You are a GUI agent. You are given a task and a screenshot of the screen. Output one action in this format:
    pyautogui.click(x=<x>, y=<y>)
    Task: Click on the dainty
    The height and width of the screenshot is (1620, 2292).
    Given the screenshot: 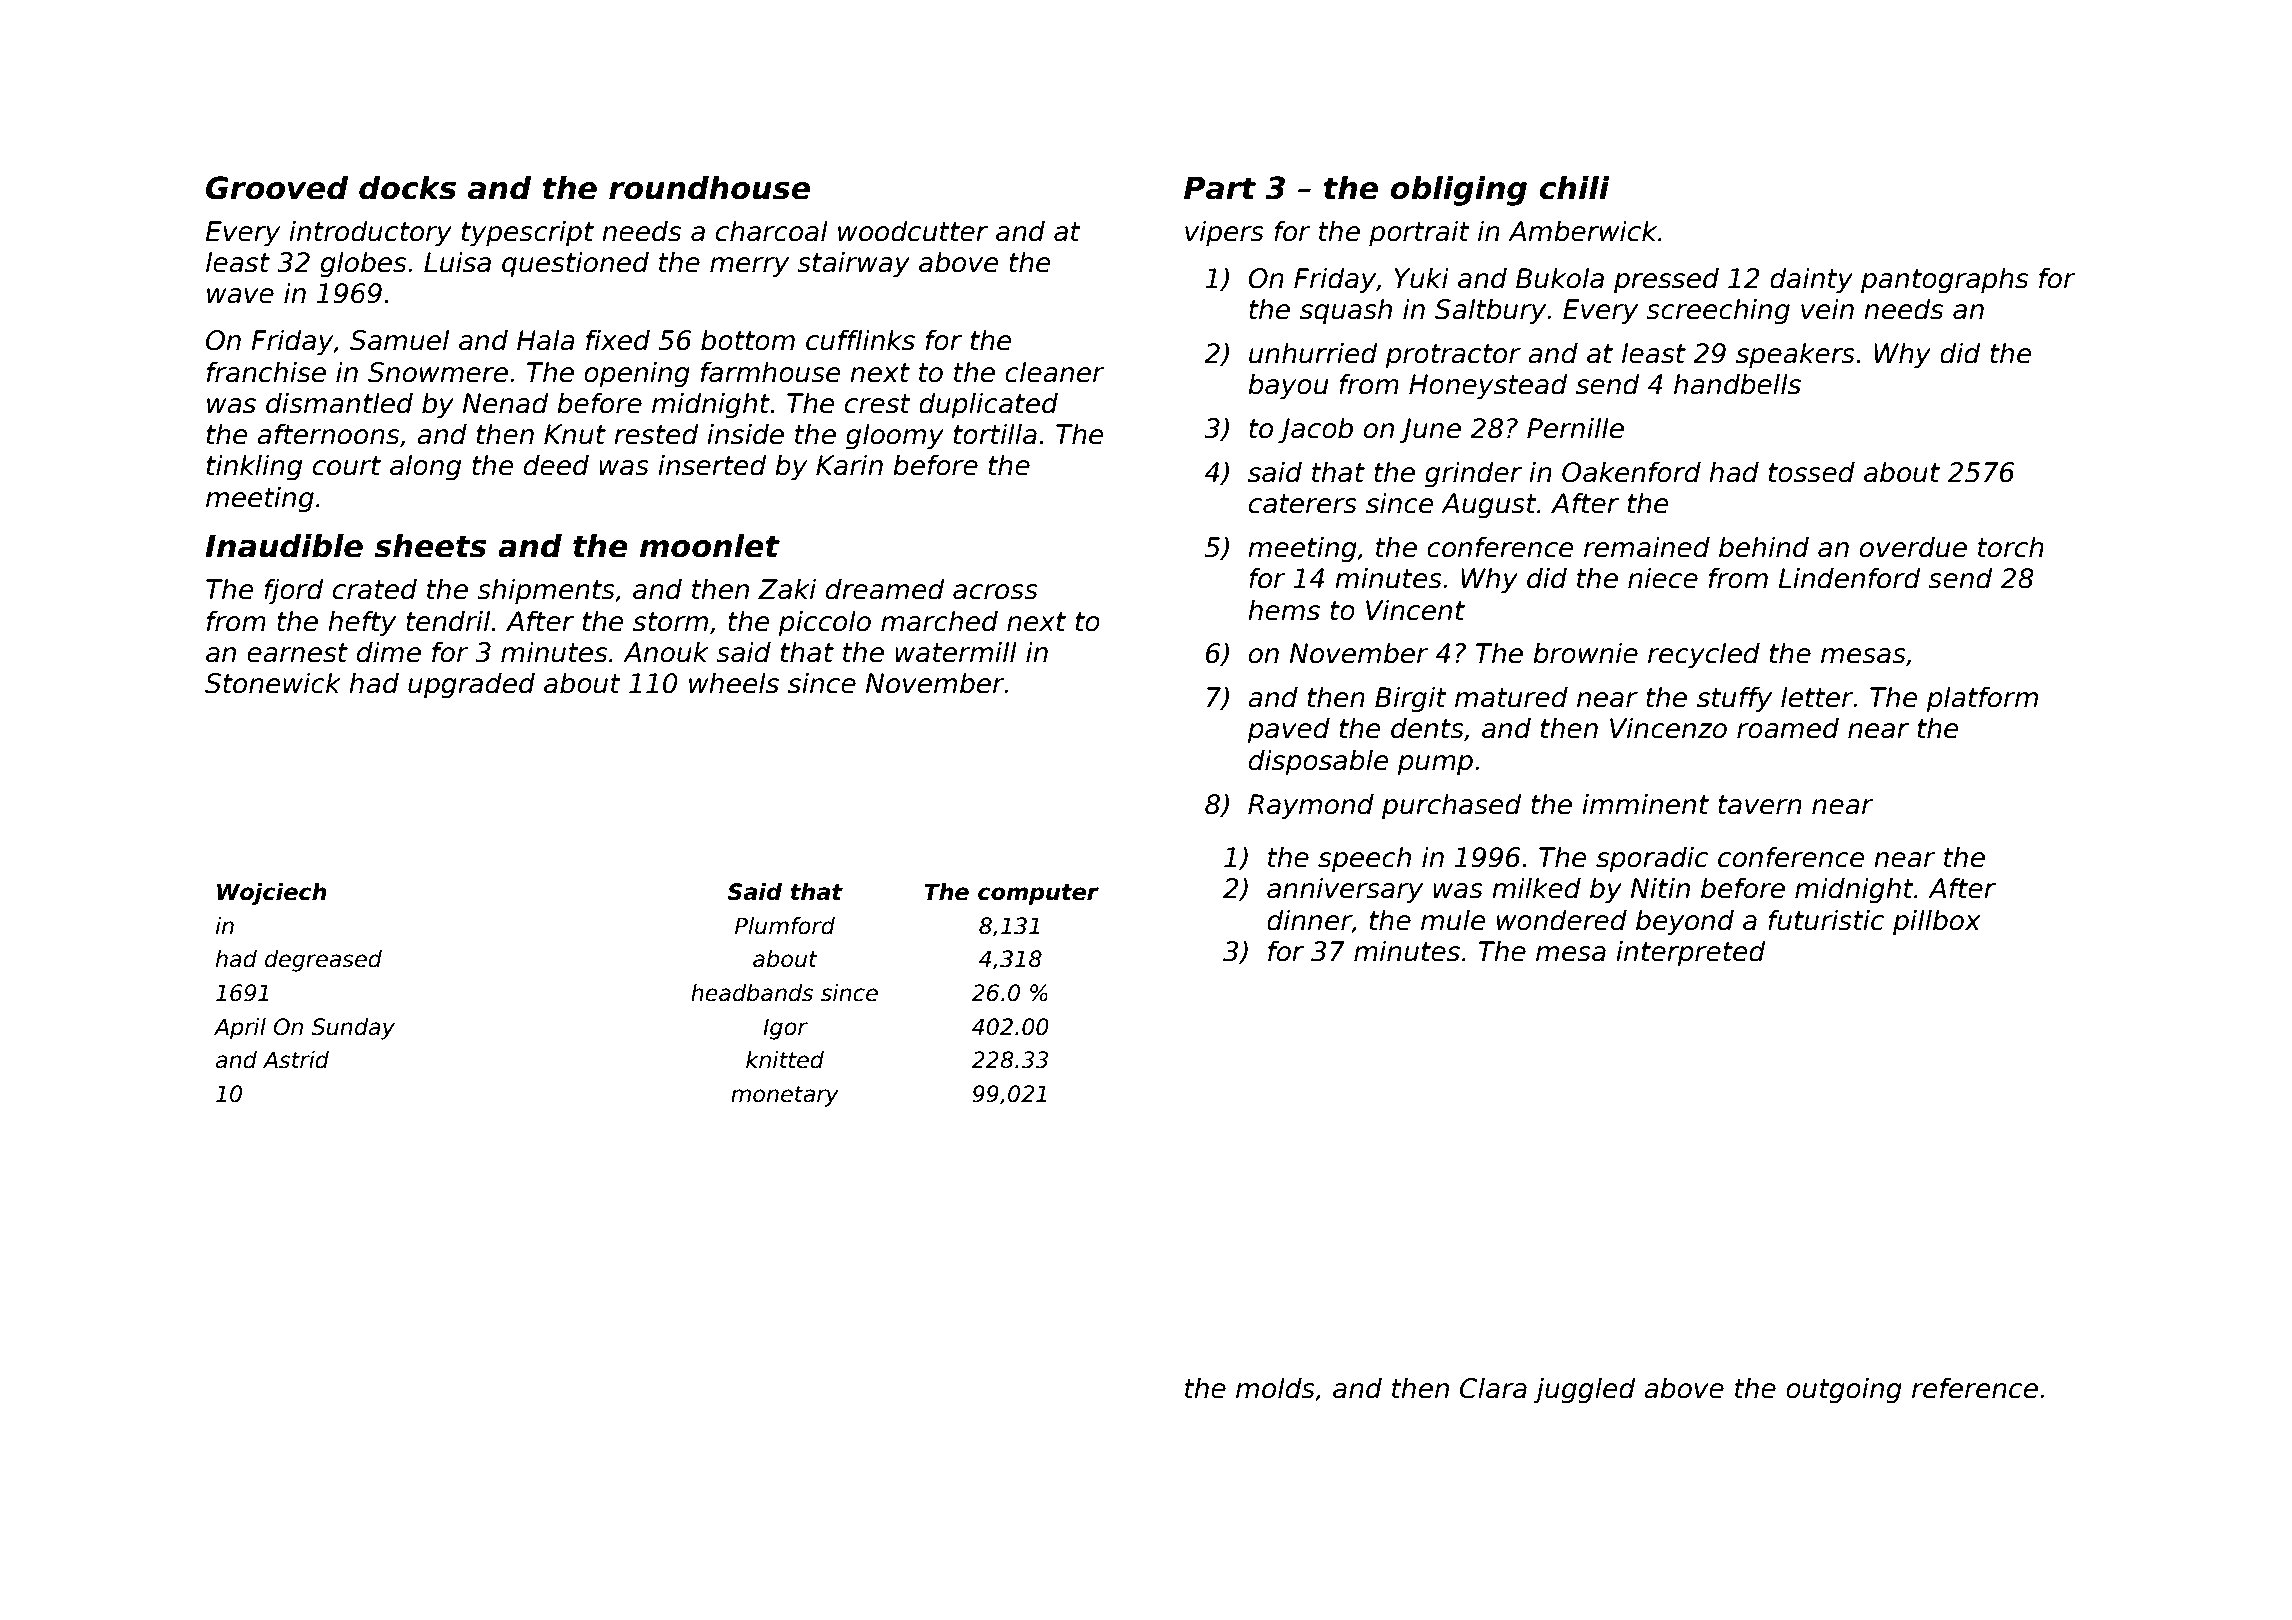 What is the action you would take?
    pyautogui.click(x=1811, y=280)
